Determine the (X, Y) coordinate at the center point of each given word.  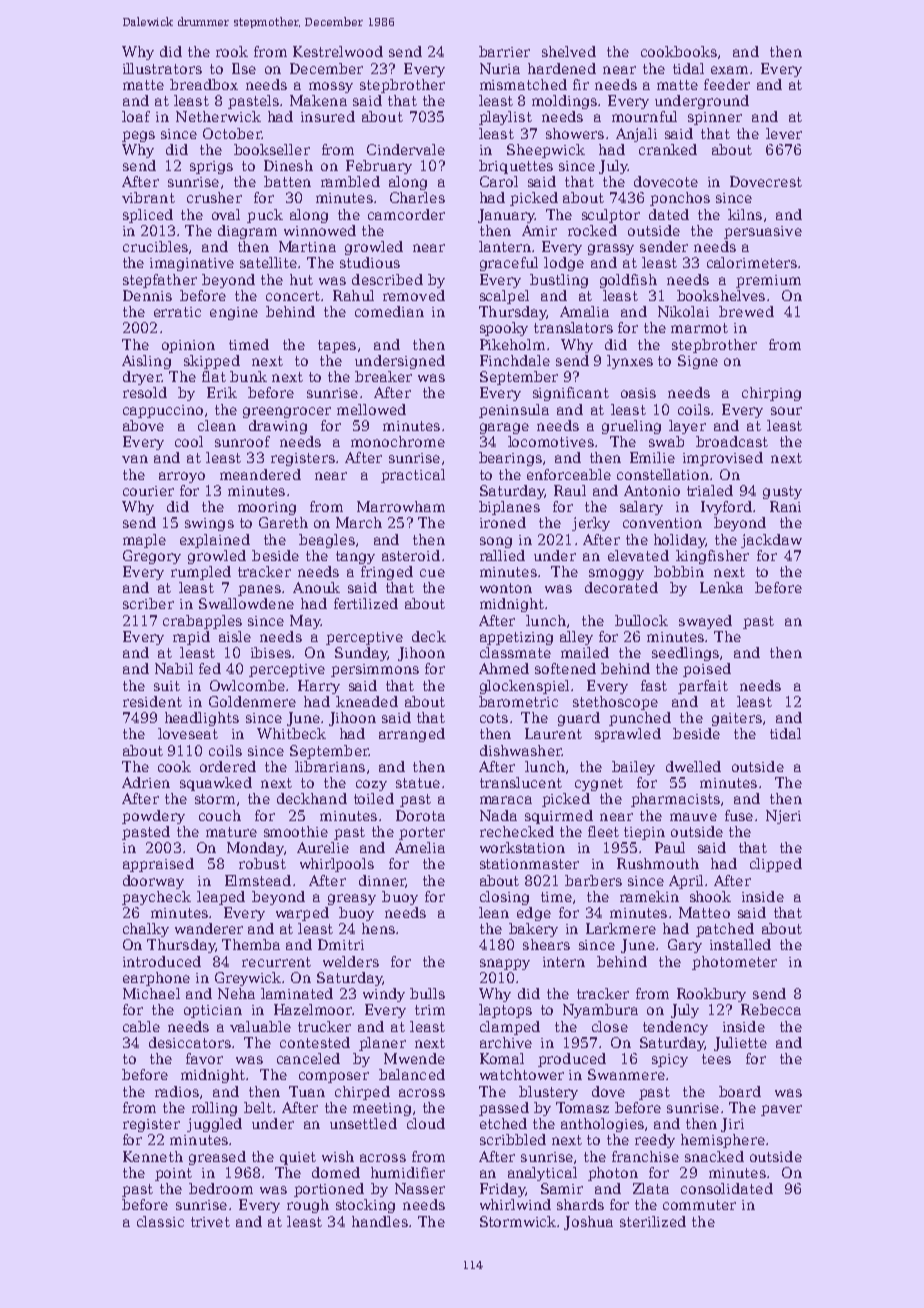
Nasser (420, 1188)
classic (160, 1221)
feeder (727, 84)
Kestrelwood (338, 51)
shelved (569, 51)
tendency (675, 1028)
